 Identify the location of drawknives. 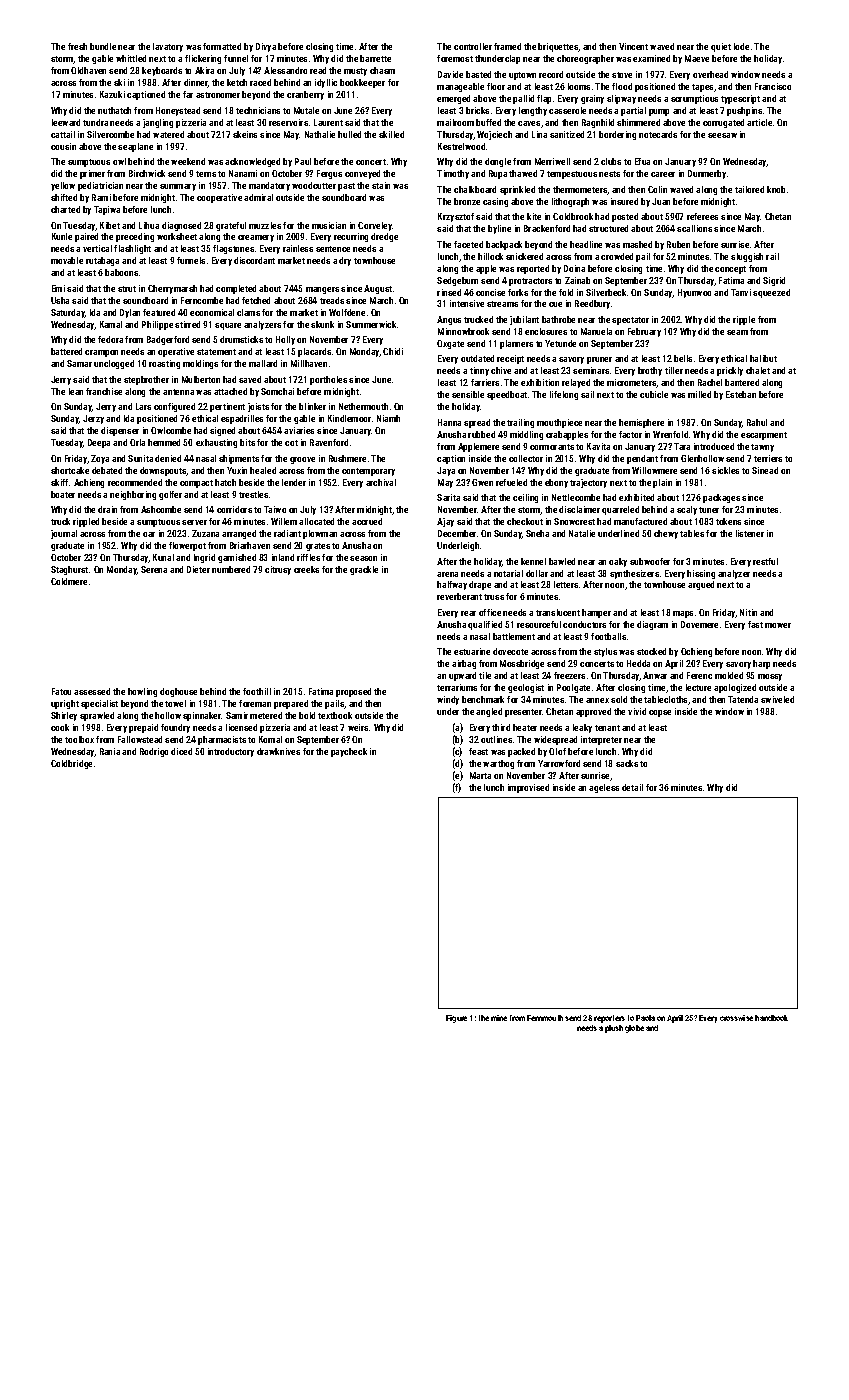
(278, 751).
